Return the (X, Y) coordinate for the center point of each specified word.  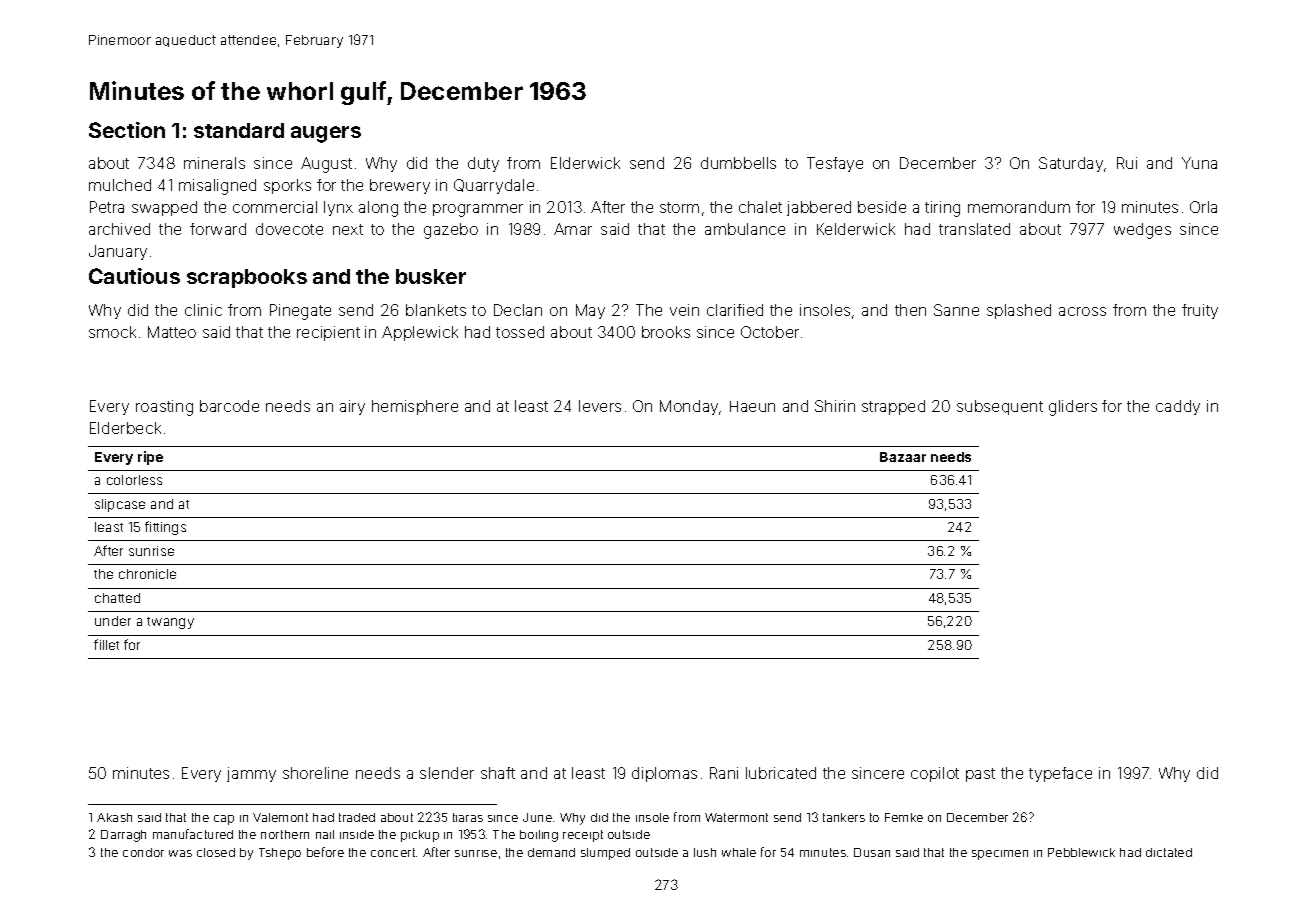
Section (127, 130)
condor (143, 852)
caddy (1178, 407)
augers (326, 134)
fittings (165, 528)
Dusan (872, 852)
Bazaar (903, 457)
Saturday (1071, 164)
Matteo (172, 332)
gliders (1073, 408)
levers (600, 406)
